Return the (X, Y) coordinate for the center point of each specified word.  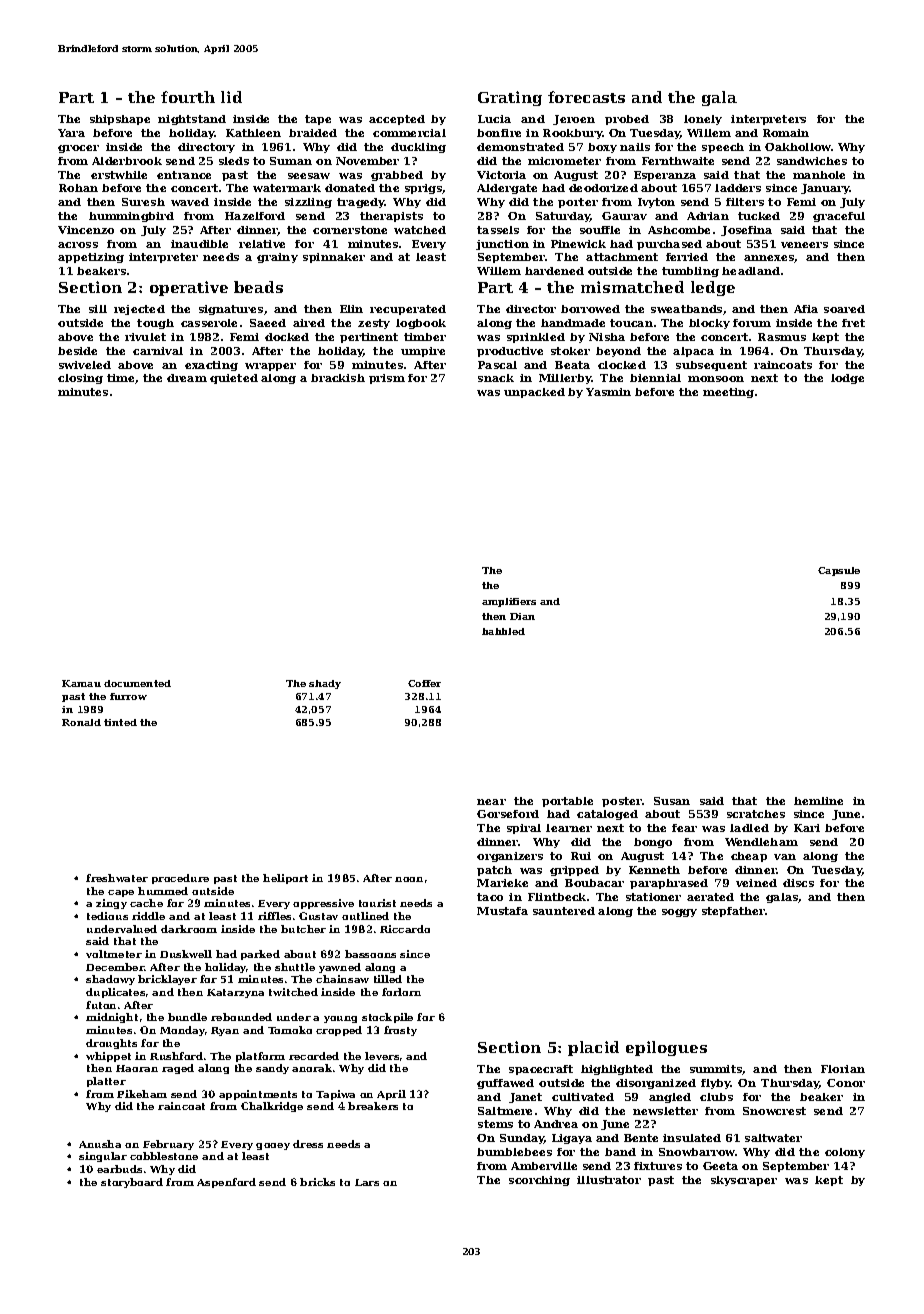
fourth (188, 97)
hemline (818, 801)
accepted (397, 120)
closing (80, 379)
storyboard (132, 1183)
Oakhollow (798, 147)
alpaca (693, 352)
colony (845, 1153)
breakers (373, 1106)
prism (387, 379)
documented (137, 683)
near (491, 802)
